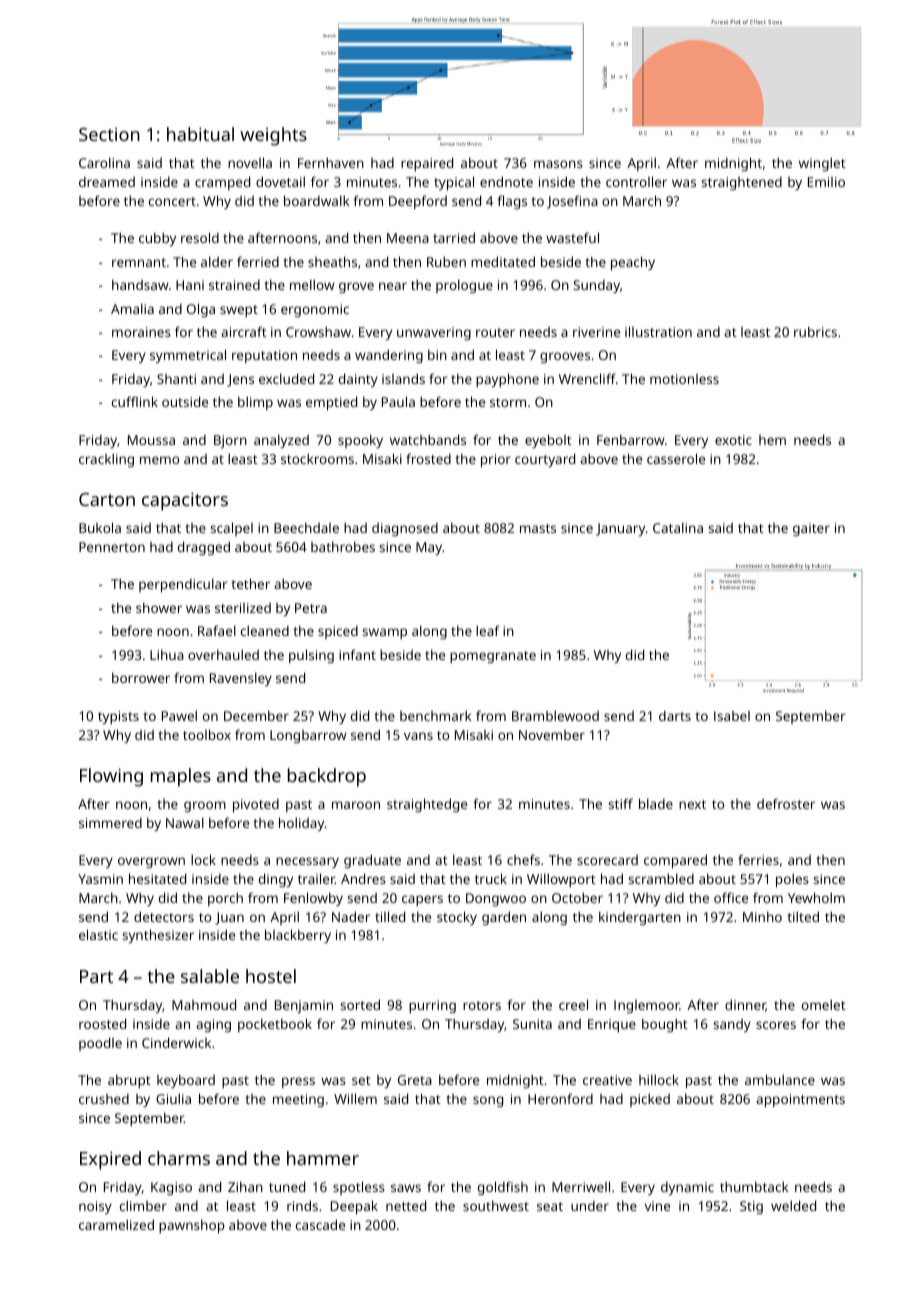 The height and width of the screenshot is (1308, 924). What do you see at coordinates (607, 1080) in the screenshot?
I see `creative` at bounding box center [607, 1080].
